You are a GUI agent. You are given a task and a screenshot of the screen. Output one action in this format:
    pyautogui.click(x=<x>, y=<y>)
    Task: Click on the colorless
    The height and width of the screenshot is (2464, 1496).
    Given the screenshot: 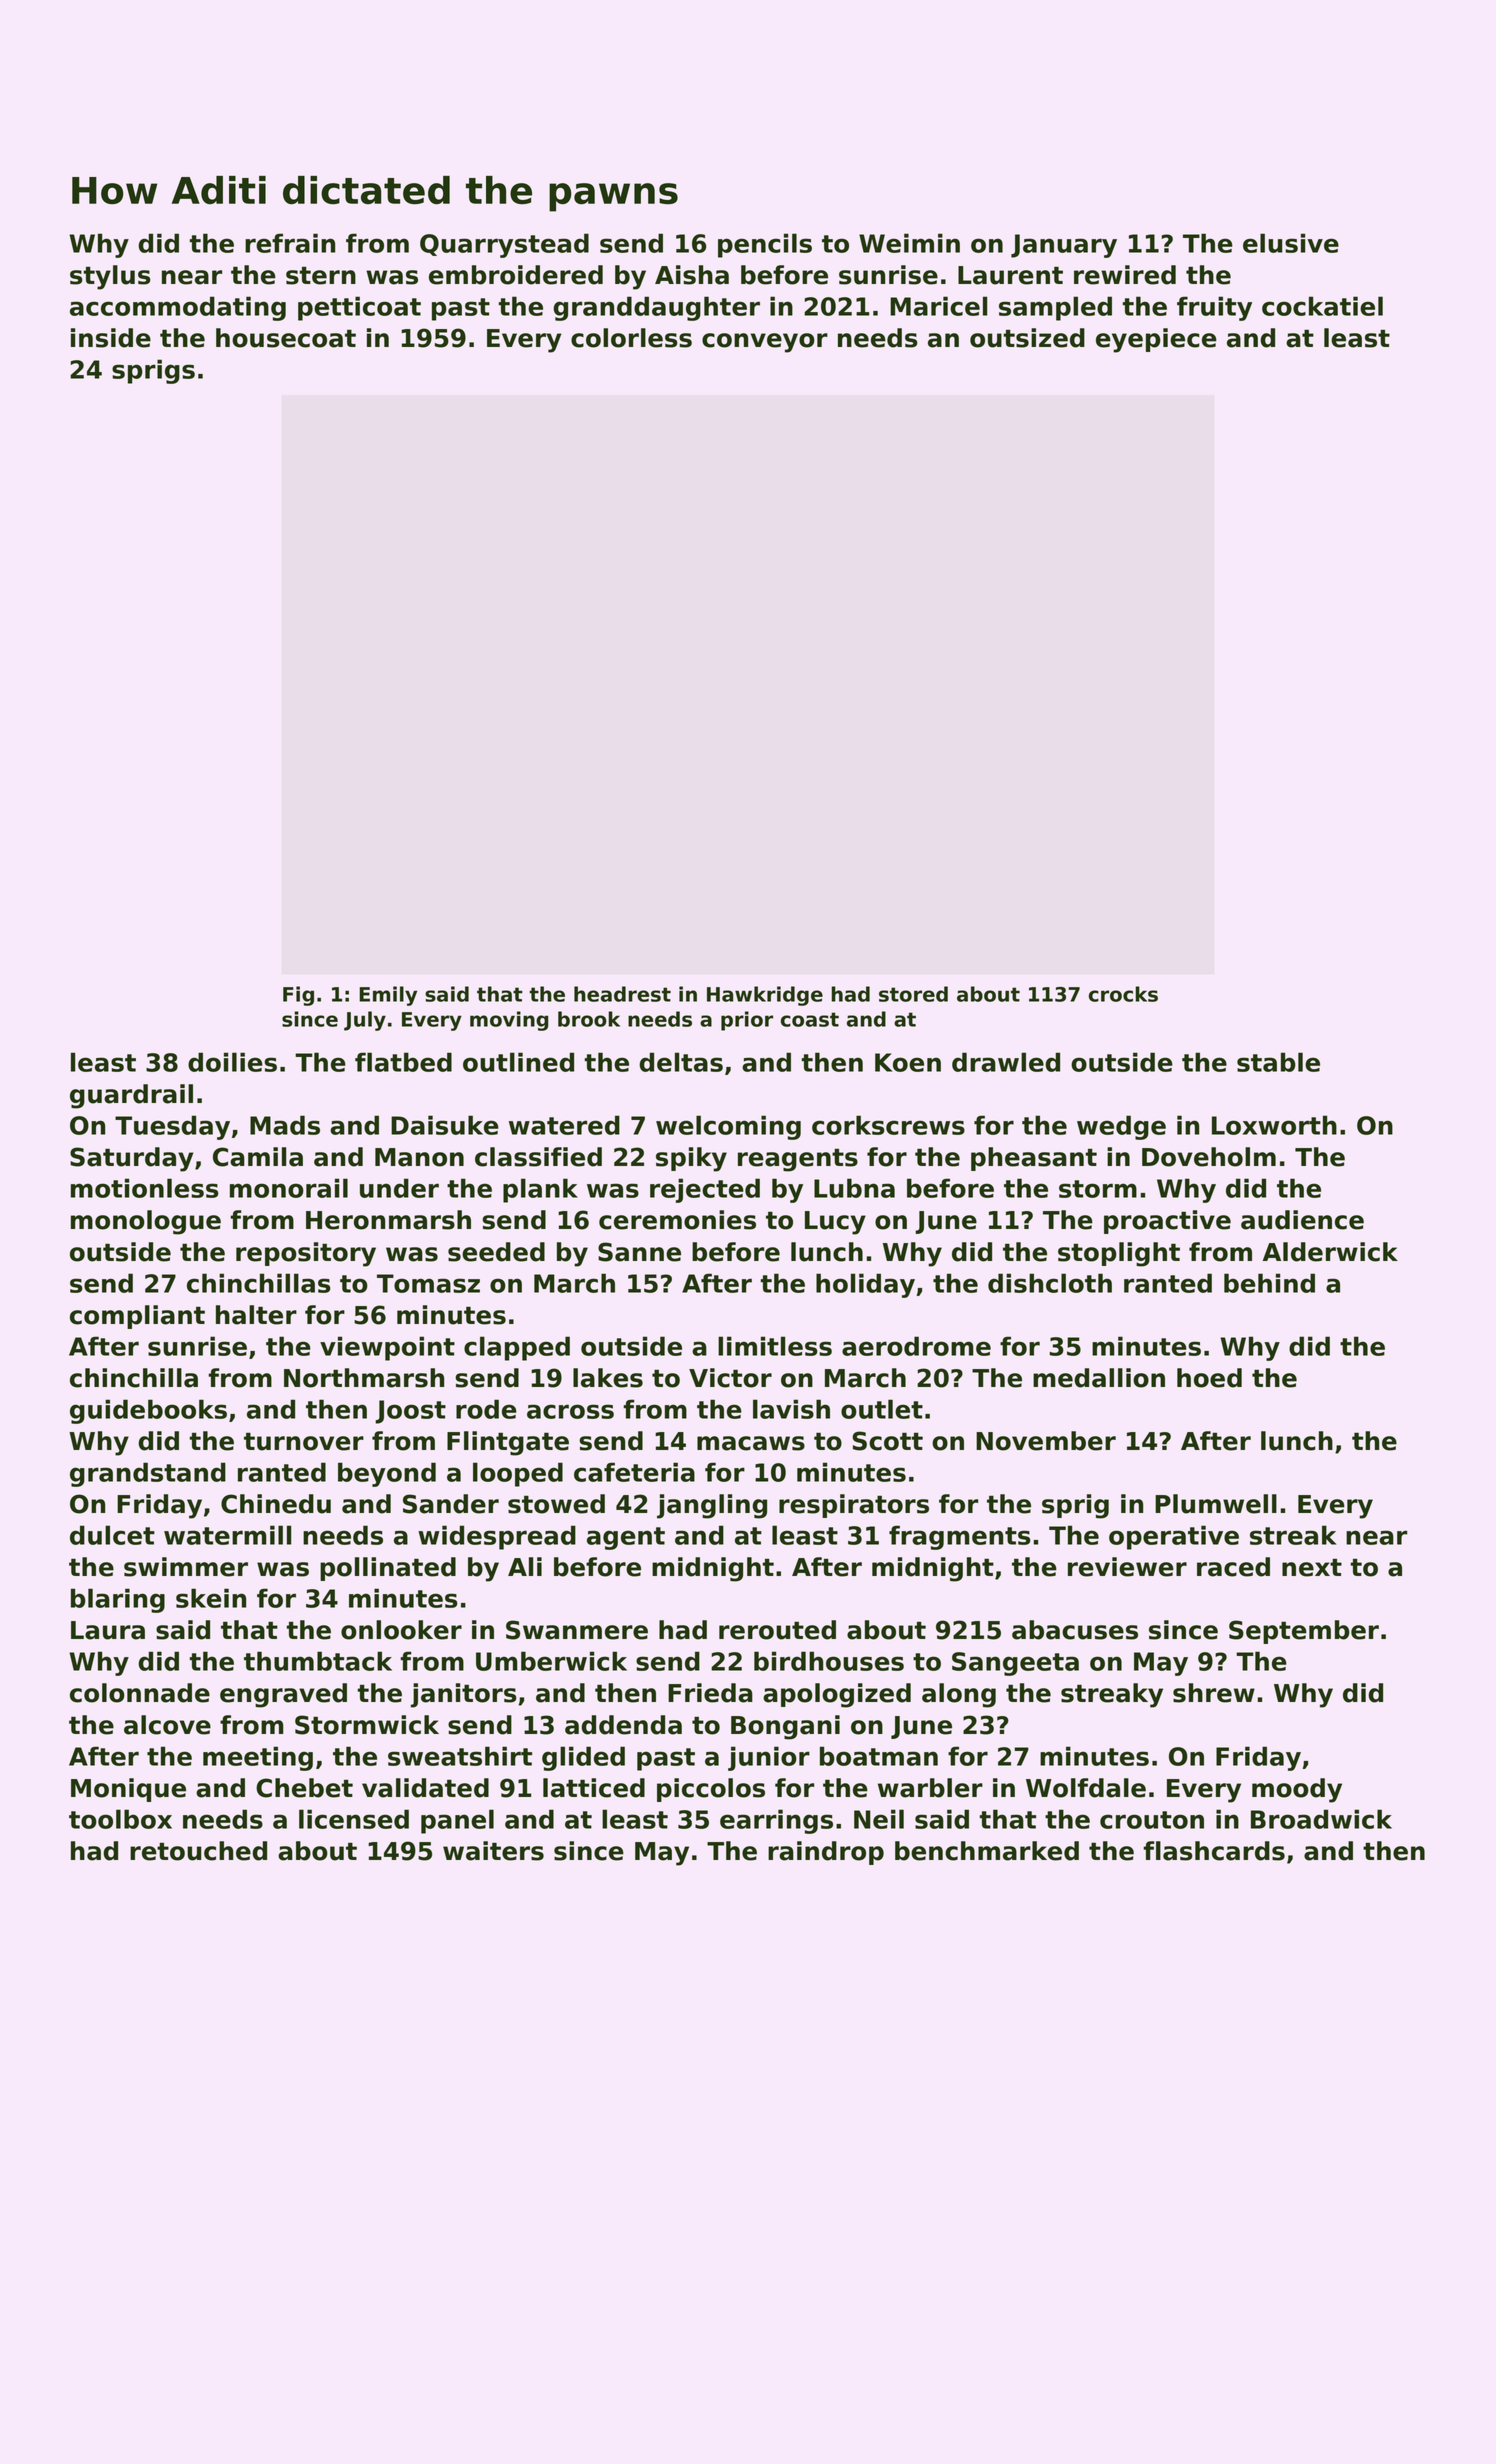 What is the action you would take?
    pyautogui.click(x=631, y=338)
